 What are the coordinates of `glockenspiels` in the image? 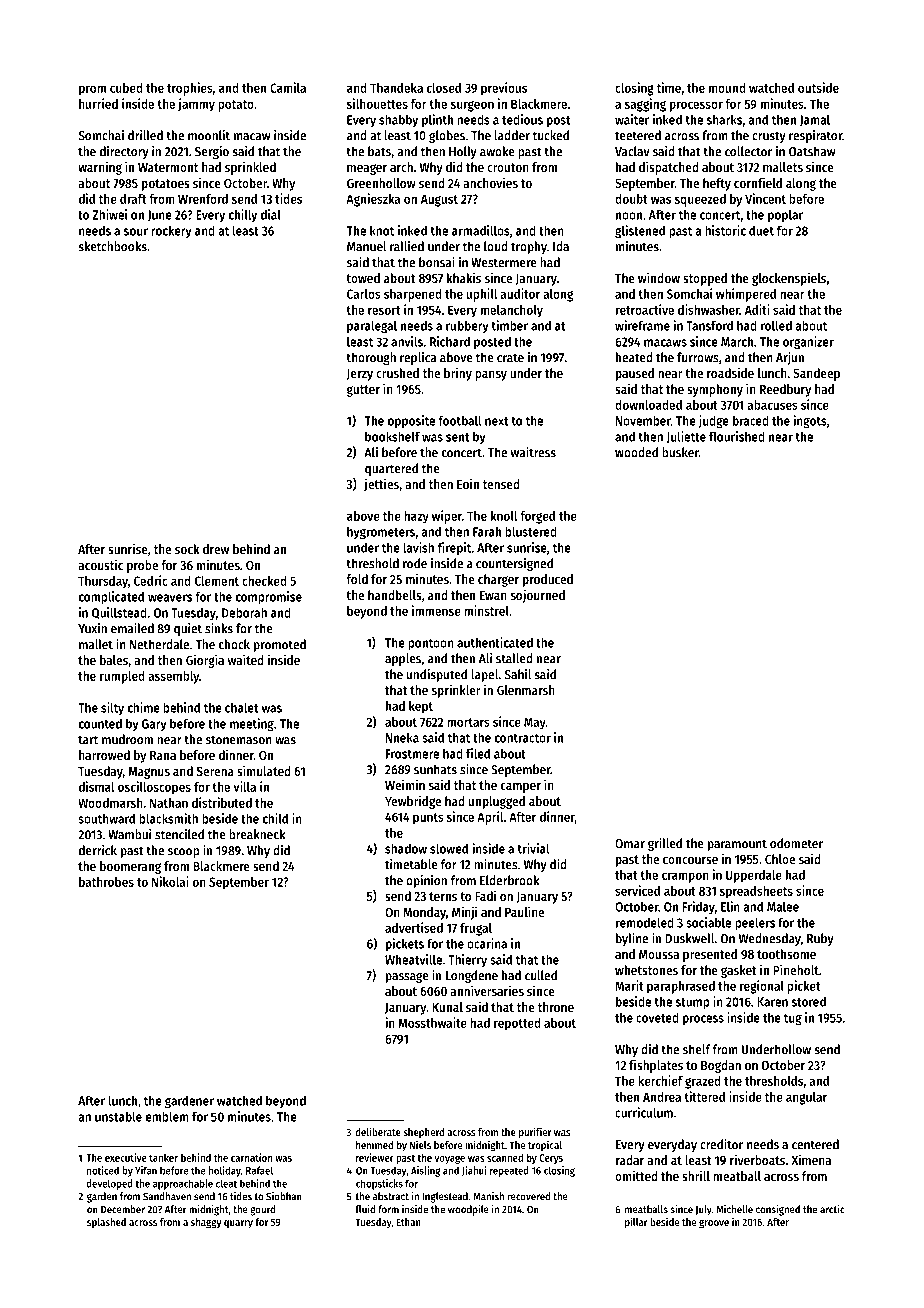 It's located at (789, 279).
